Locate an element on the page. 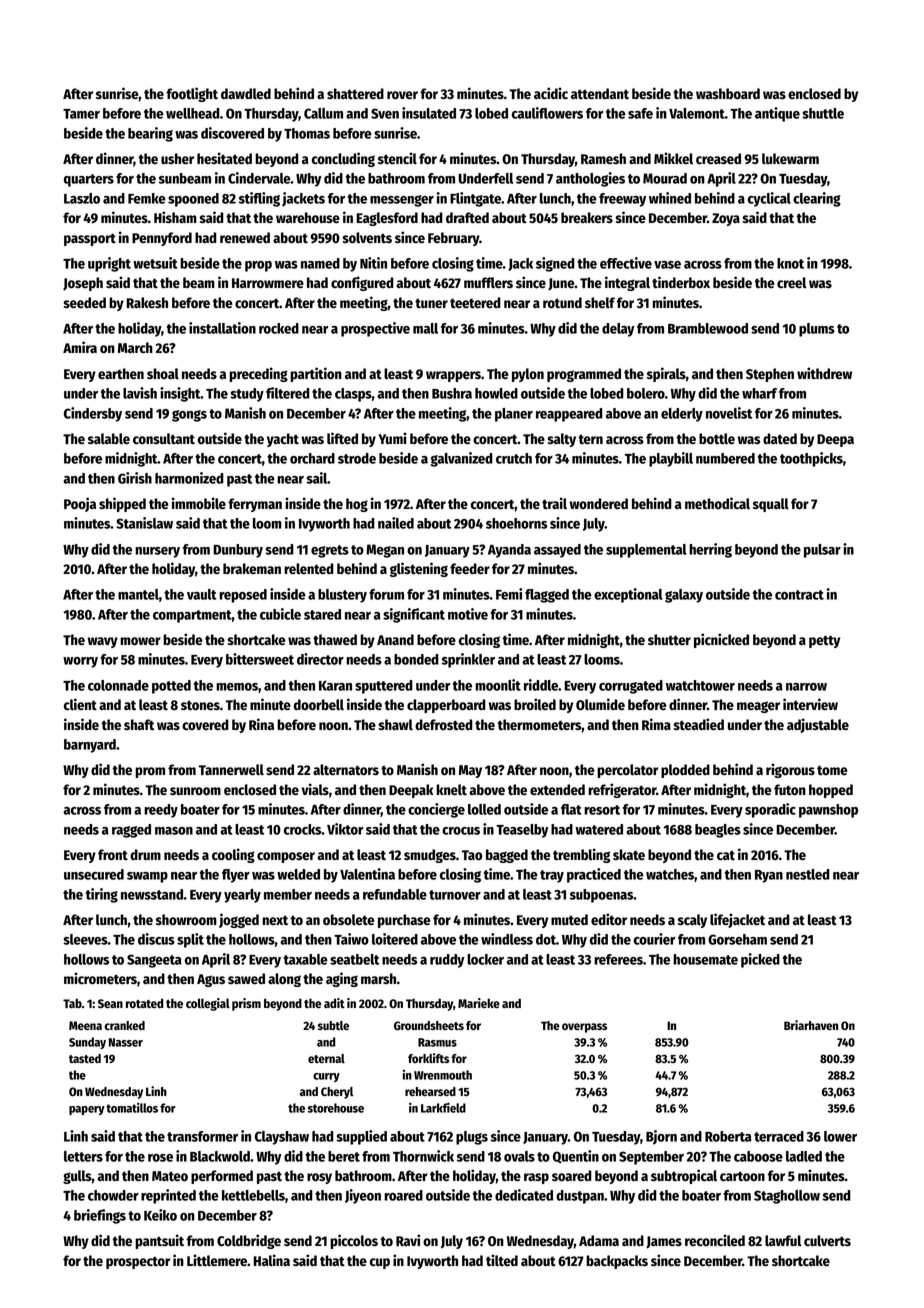 The width and height of the image is (924, 1308). salty is located at coordinates (561, 440).
